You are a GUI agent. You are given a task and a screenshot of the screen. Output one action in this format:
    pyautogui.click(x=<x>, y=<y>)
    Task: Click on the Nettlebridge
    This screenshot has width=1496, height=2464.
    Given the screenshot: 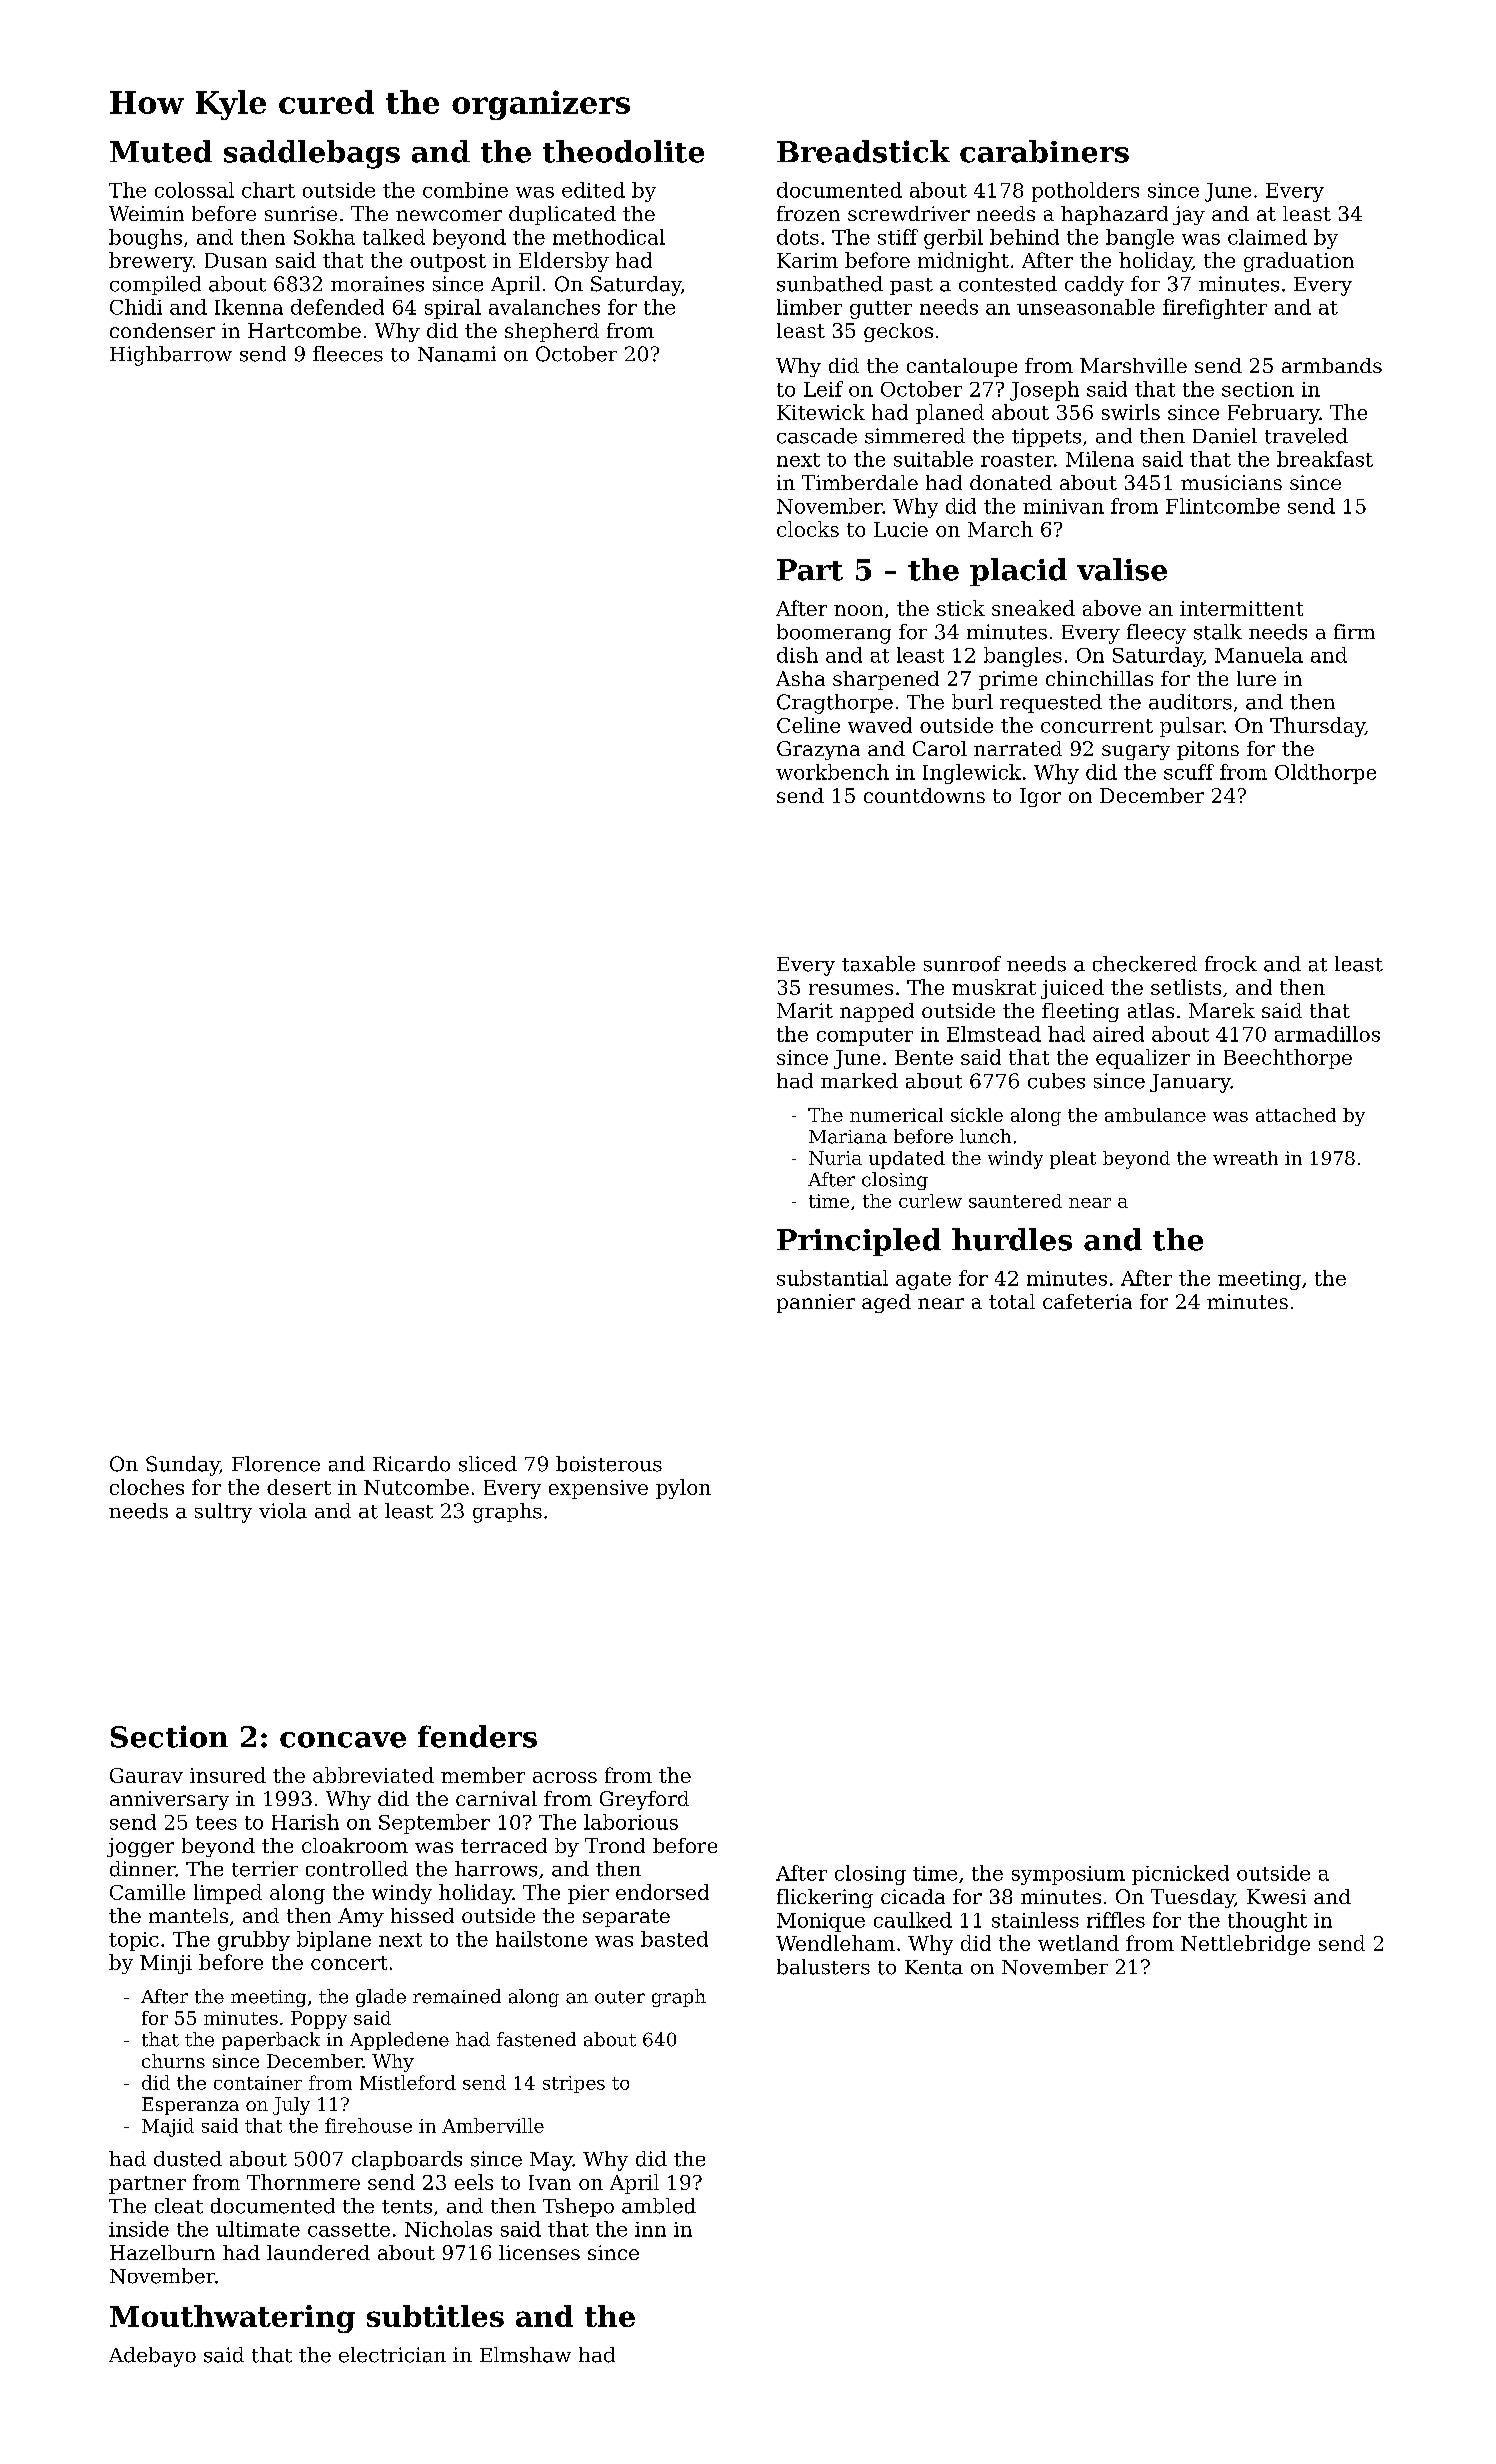 What is the action you would take?
    pyautogui.click(x=1245, y=1945)
